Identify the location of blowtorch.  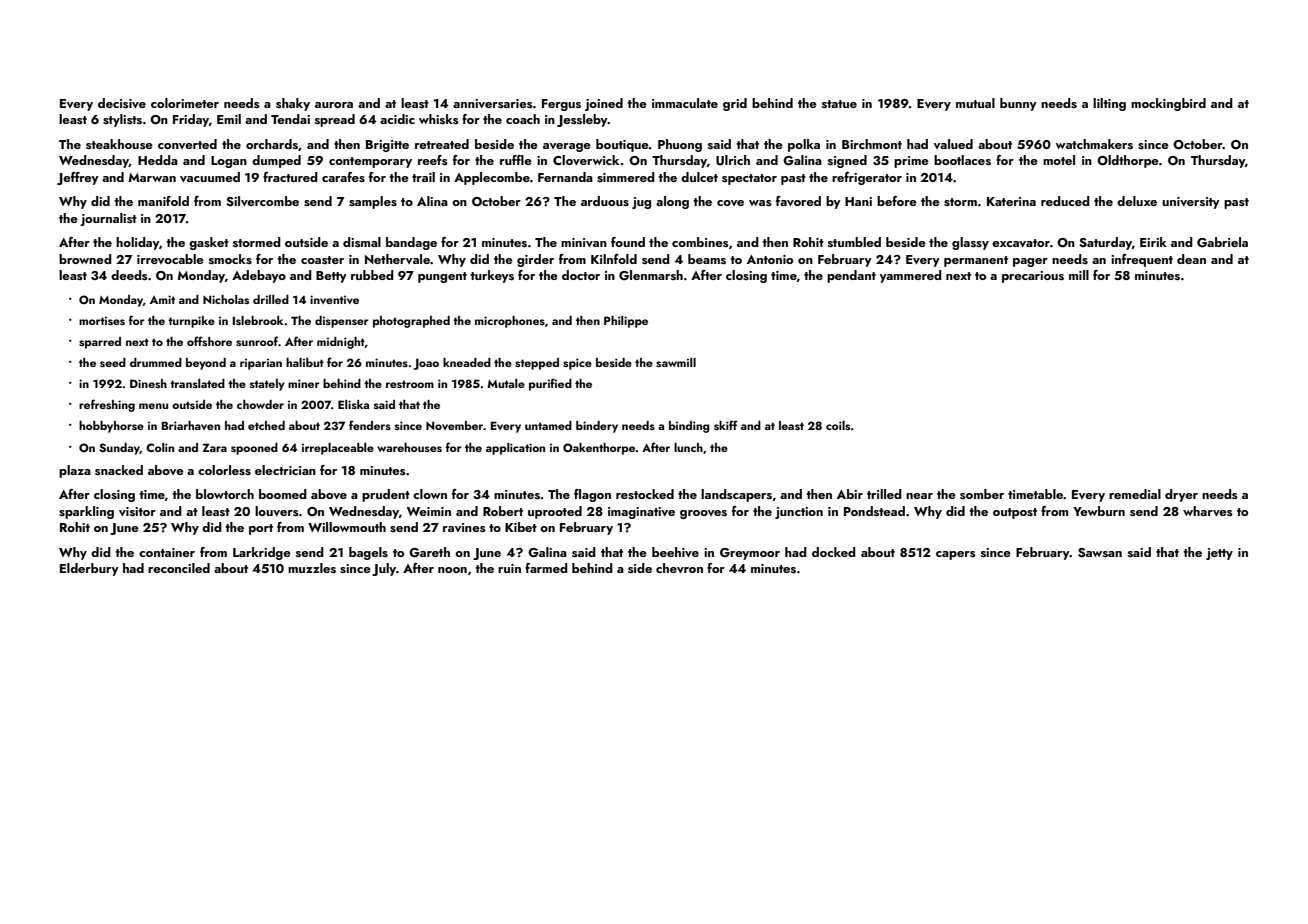
(225, 494).
